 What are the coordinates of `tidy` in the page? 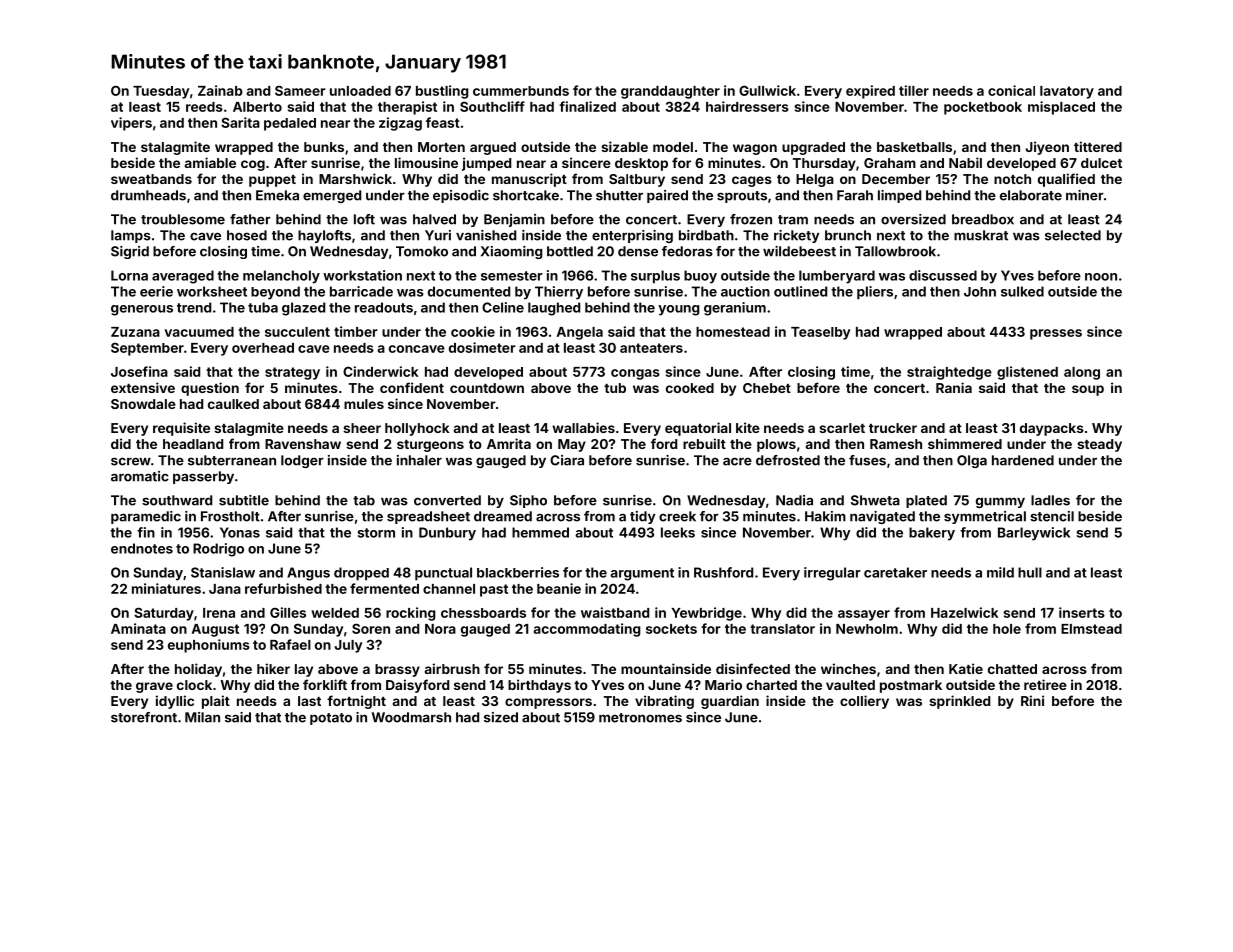 It's located at (642, 517).
